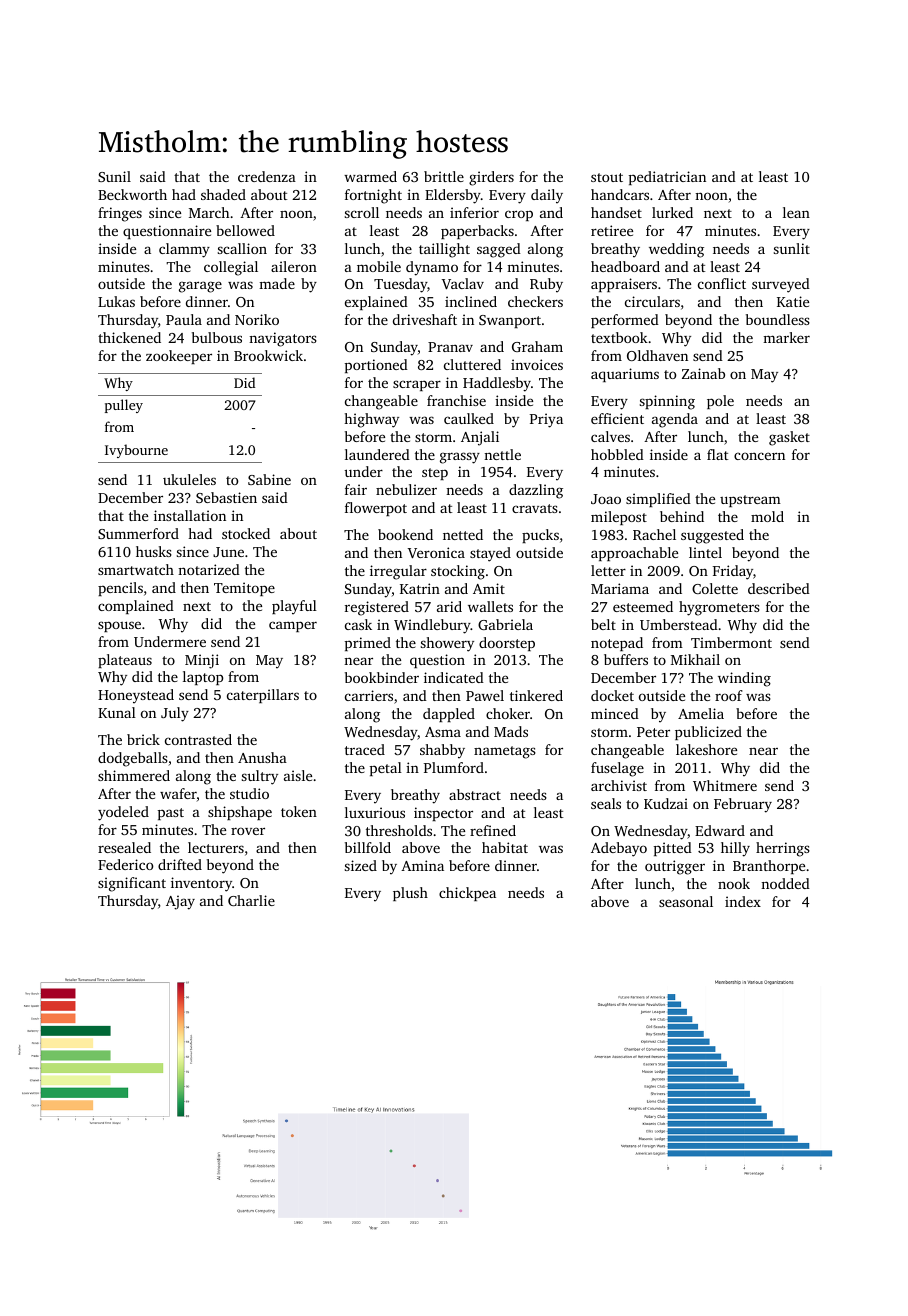 The height and width of the image is (1316, 908). Describe the element at coordinates (184, 250) in the image. I see `clammy` at that location.
